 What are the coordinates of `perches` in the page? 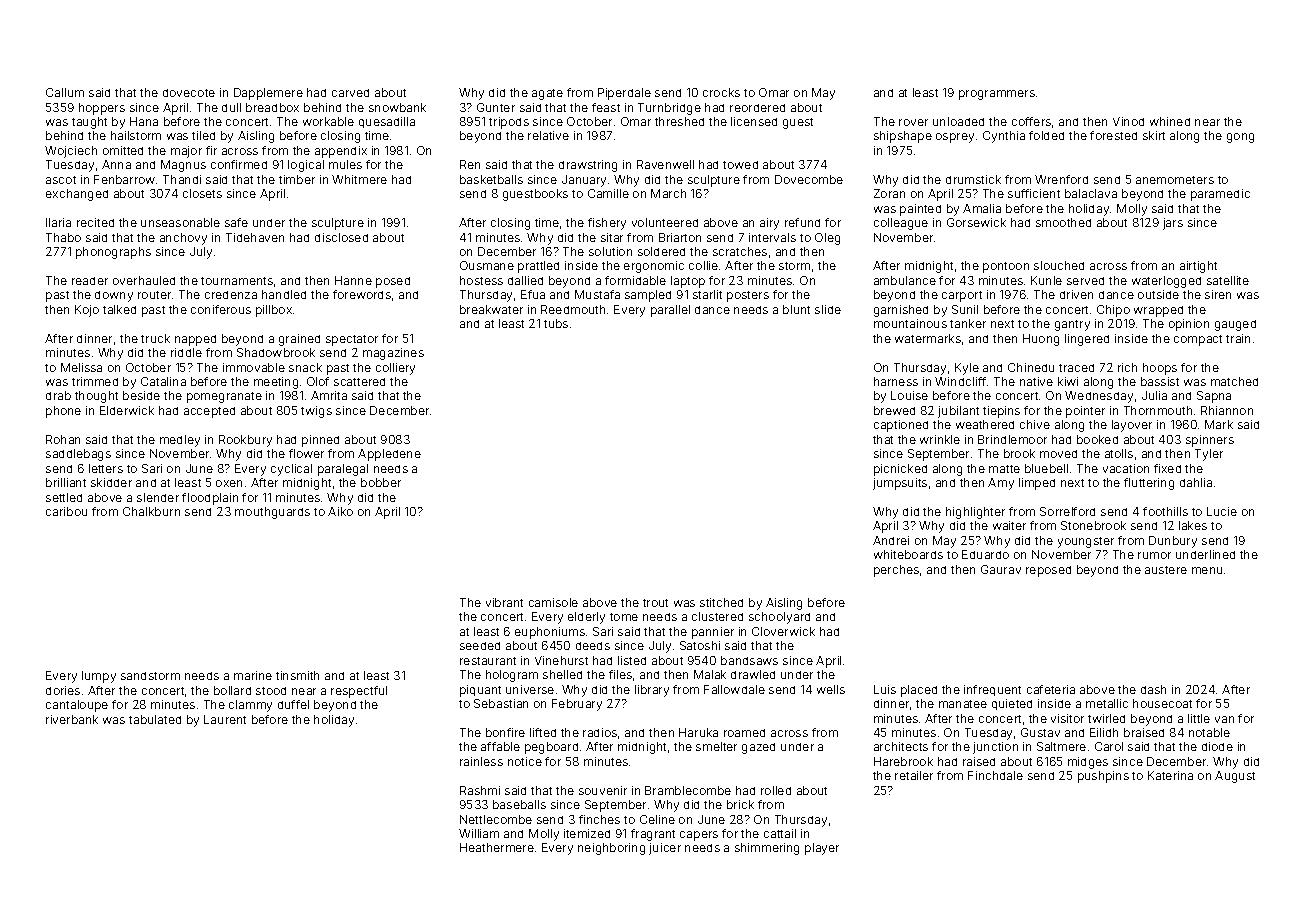 It's located at (896, 571).
